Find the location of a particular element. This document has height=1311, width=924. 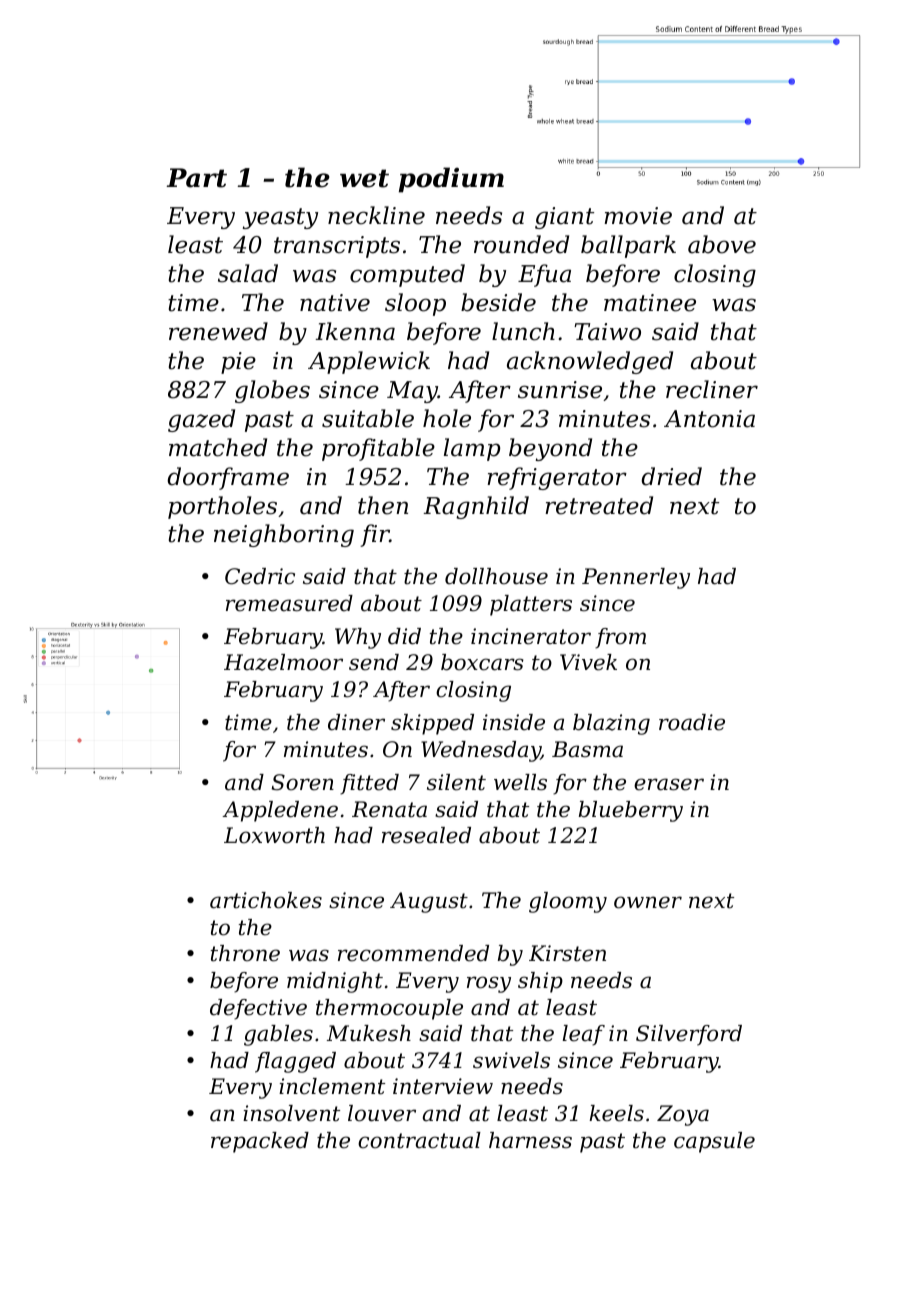

Part is located at coordinates (197, 178).
